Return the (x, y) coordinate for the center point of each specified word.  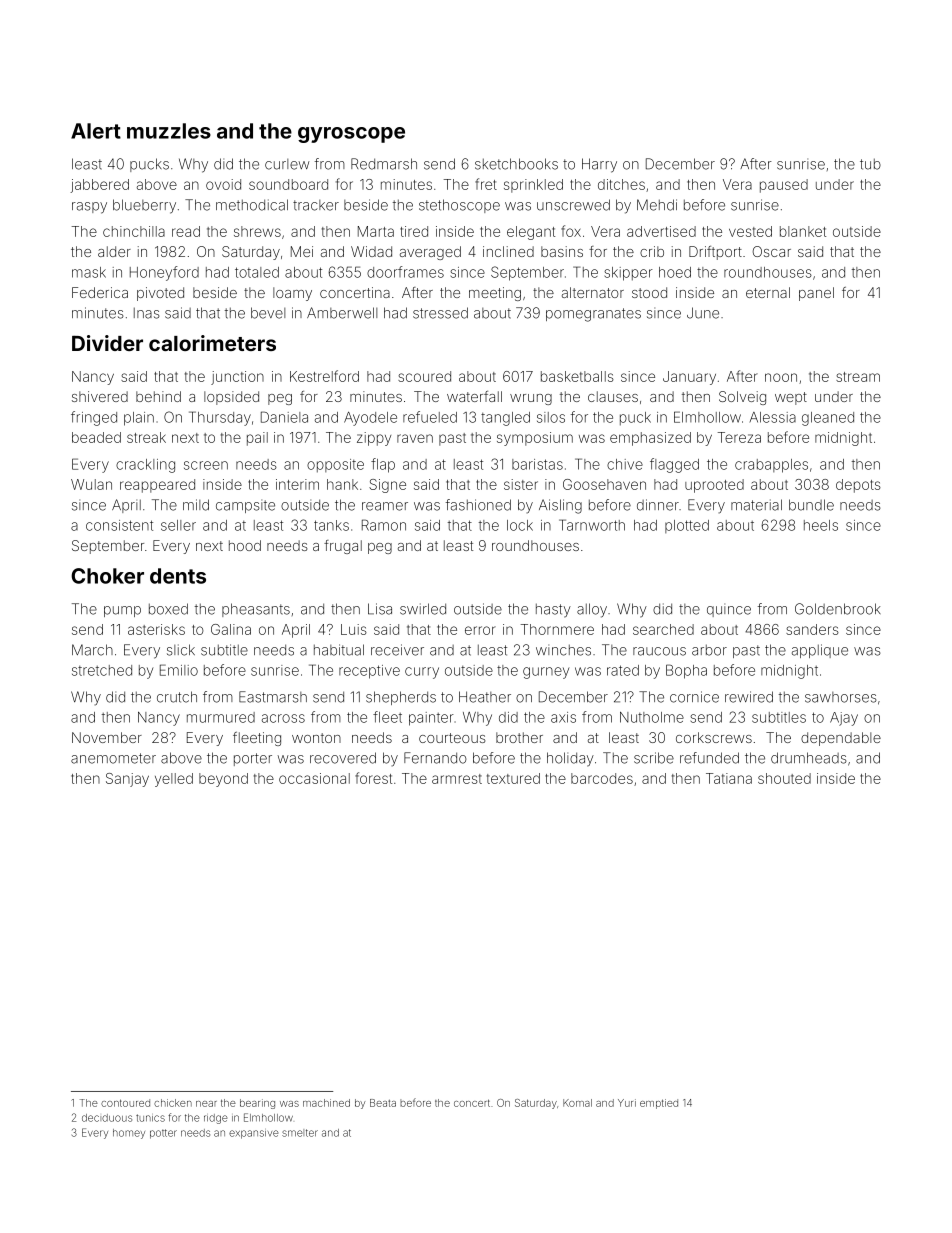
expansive (253, 1134)
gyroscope (351, 135)
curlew (287, 164)
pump (122, 611)
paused (784, 186)
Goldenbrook (838, 609)
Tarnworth (592, 525)
